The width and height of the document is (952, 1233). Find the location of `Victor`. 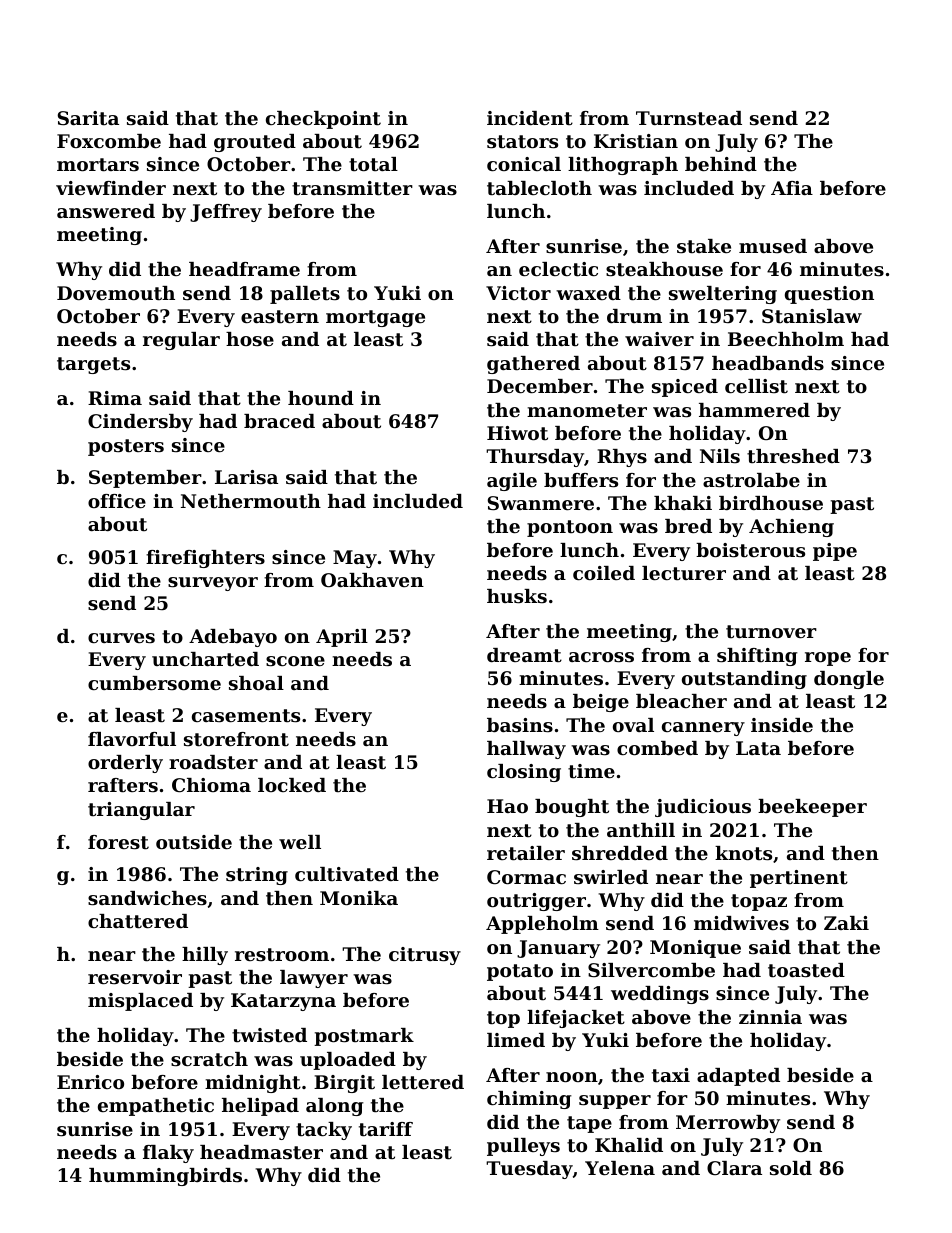

Victor is located at coordinates (518, 293).
